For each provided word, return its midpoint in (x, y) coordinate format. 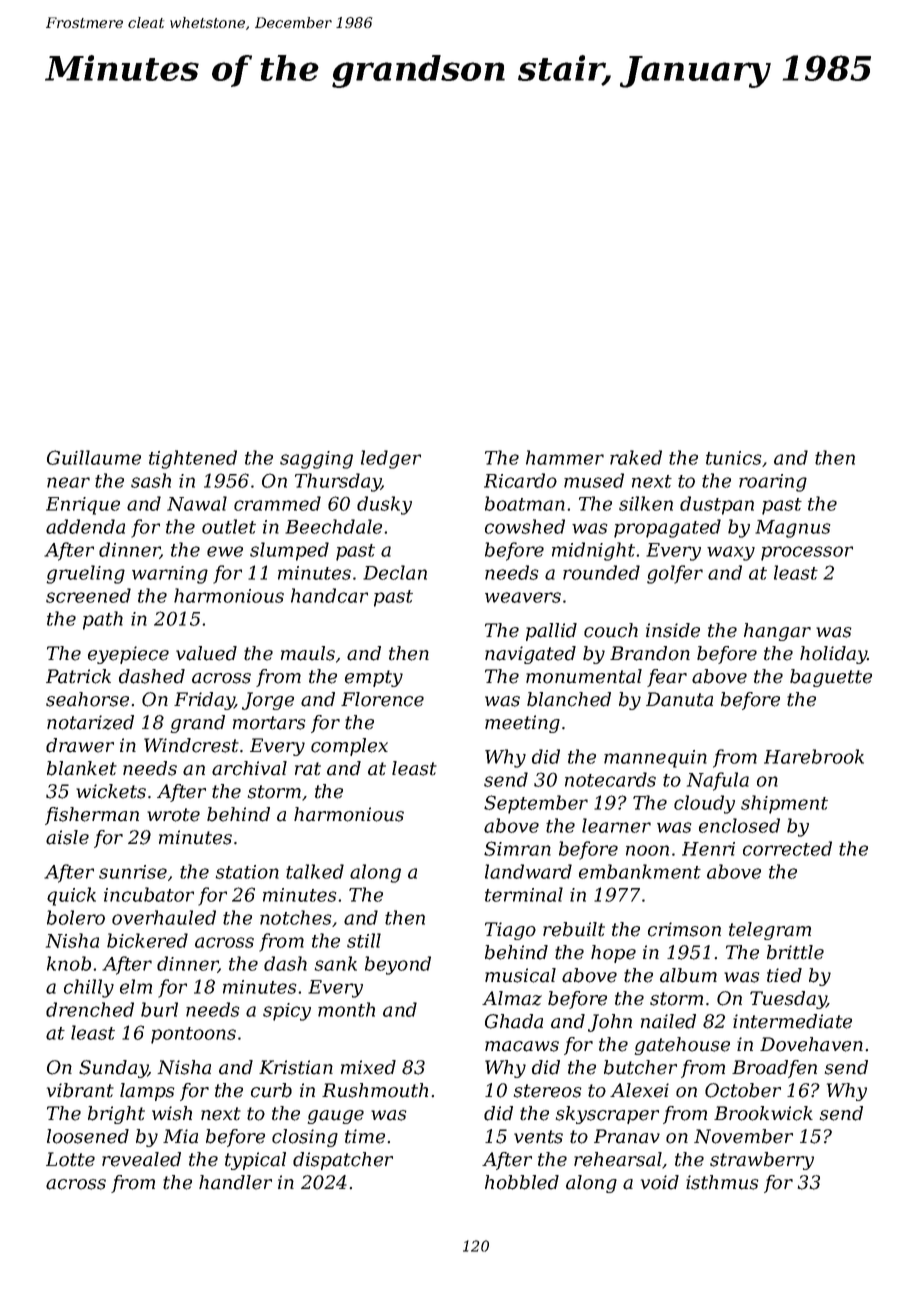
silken (646, 503)
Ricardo (520, 480)
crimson (684, 929)
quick (71, 896)
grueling (86, 574)
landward (528, 871)
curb (271, 1090)
